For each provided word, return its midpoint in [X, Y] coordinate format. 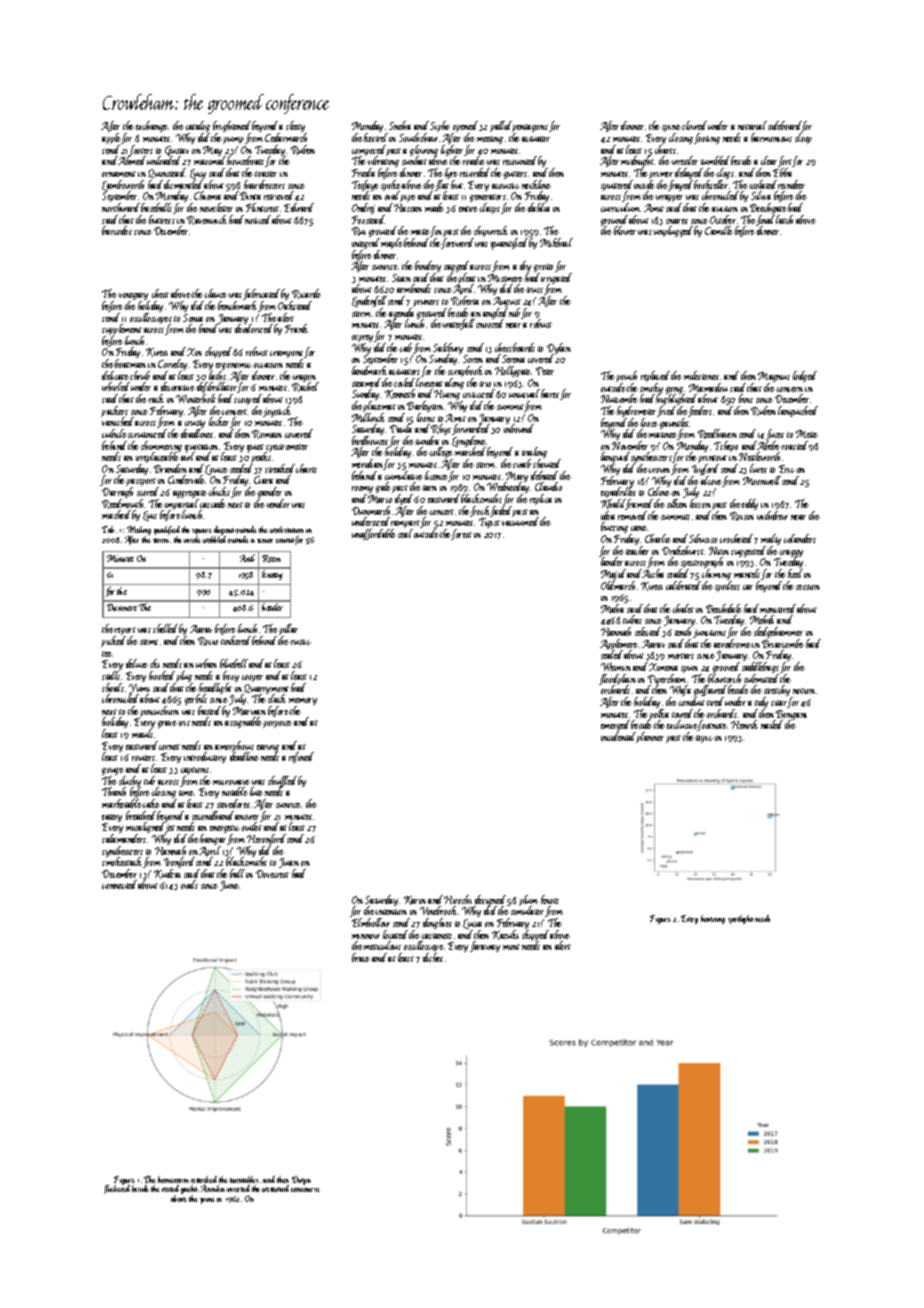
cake [151, 803]
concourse [306, 1190]
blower [625, 230]
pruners [426, 303]
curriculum [621, 207]
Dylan [559, 349]
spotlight [741, 919]
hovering [713, 919]
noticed [258, 219]
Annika [213, 1188]
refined [301, 757]
